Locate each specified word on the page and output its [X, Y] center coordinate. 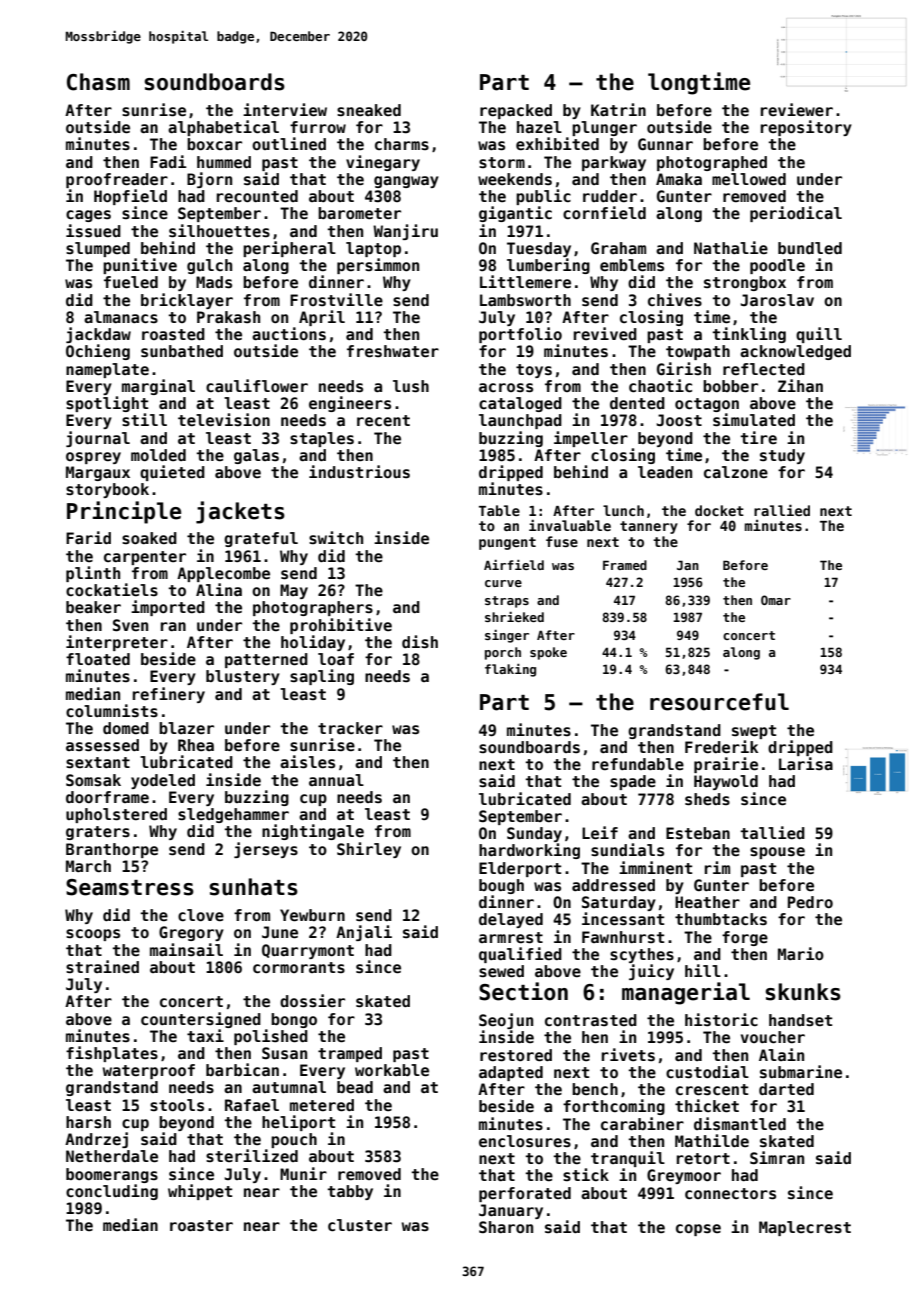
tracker [350, 728]
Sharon [506, 1227]
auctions [289, 334]
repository [806, 128]
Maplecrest [805, 1228]
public [543, 197]
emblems [632, 265]
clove [201, 915]
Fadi [168, 161]
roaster [201, 1226]
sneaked [369, 110]
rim [717, 867]
